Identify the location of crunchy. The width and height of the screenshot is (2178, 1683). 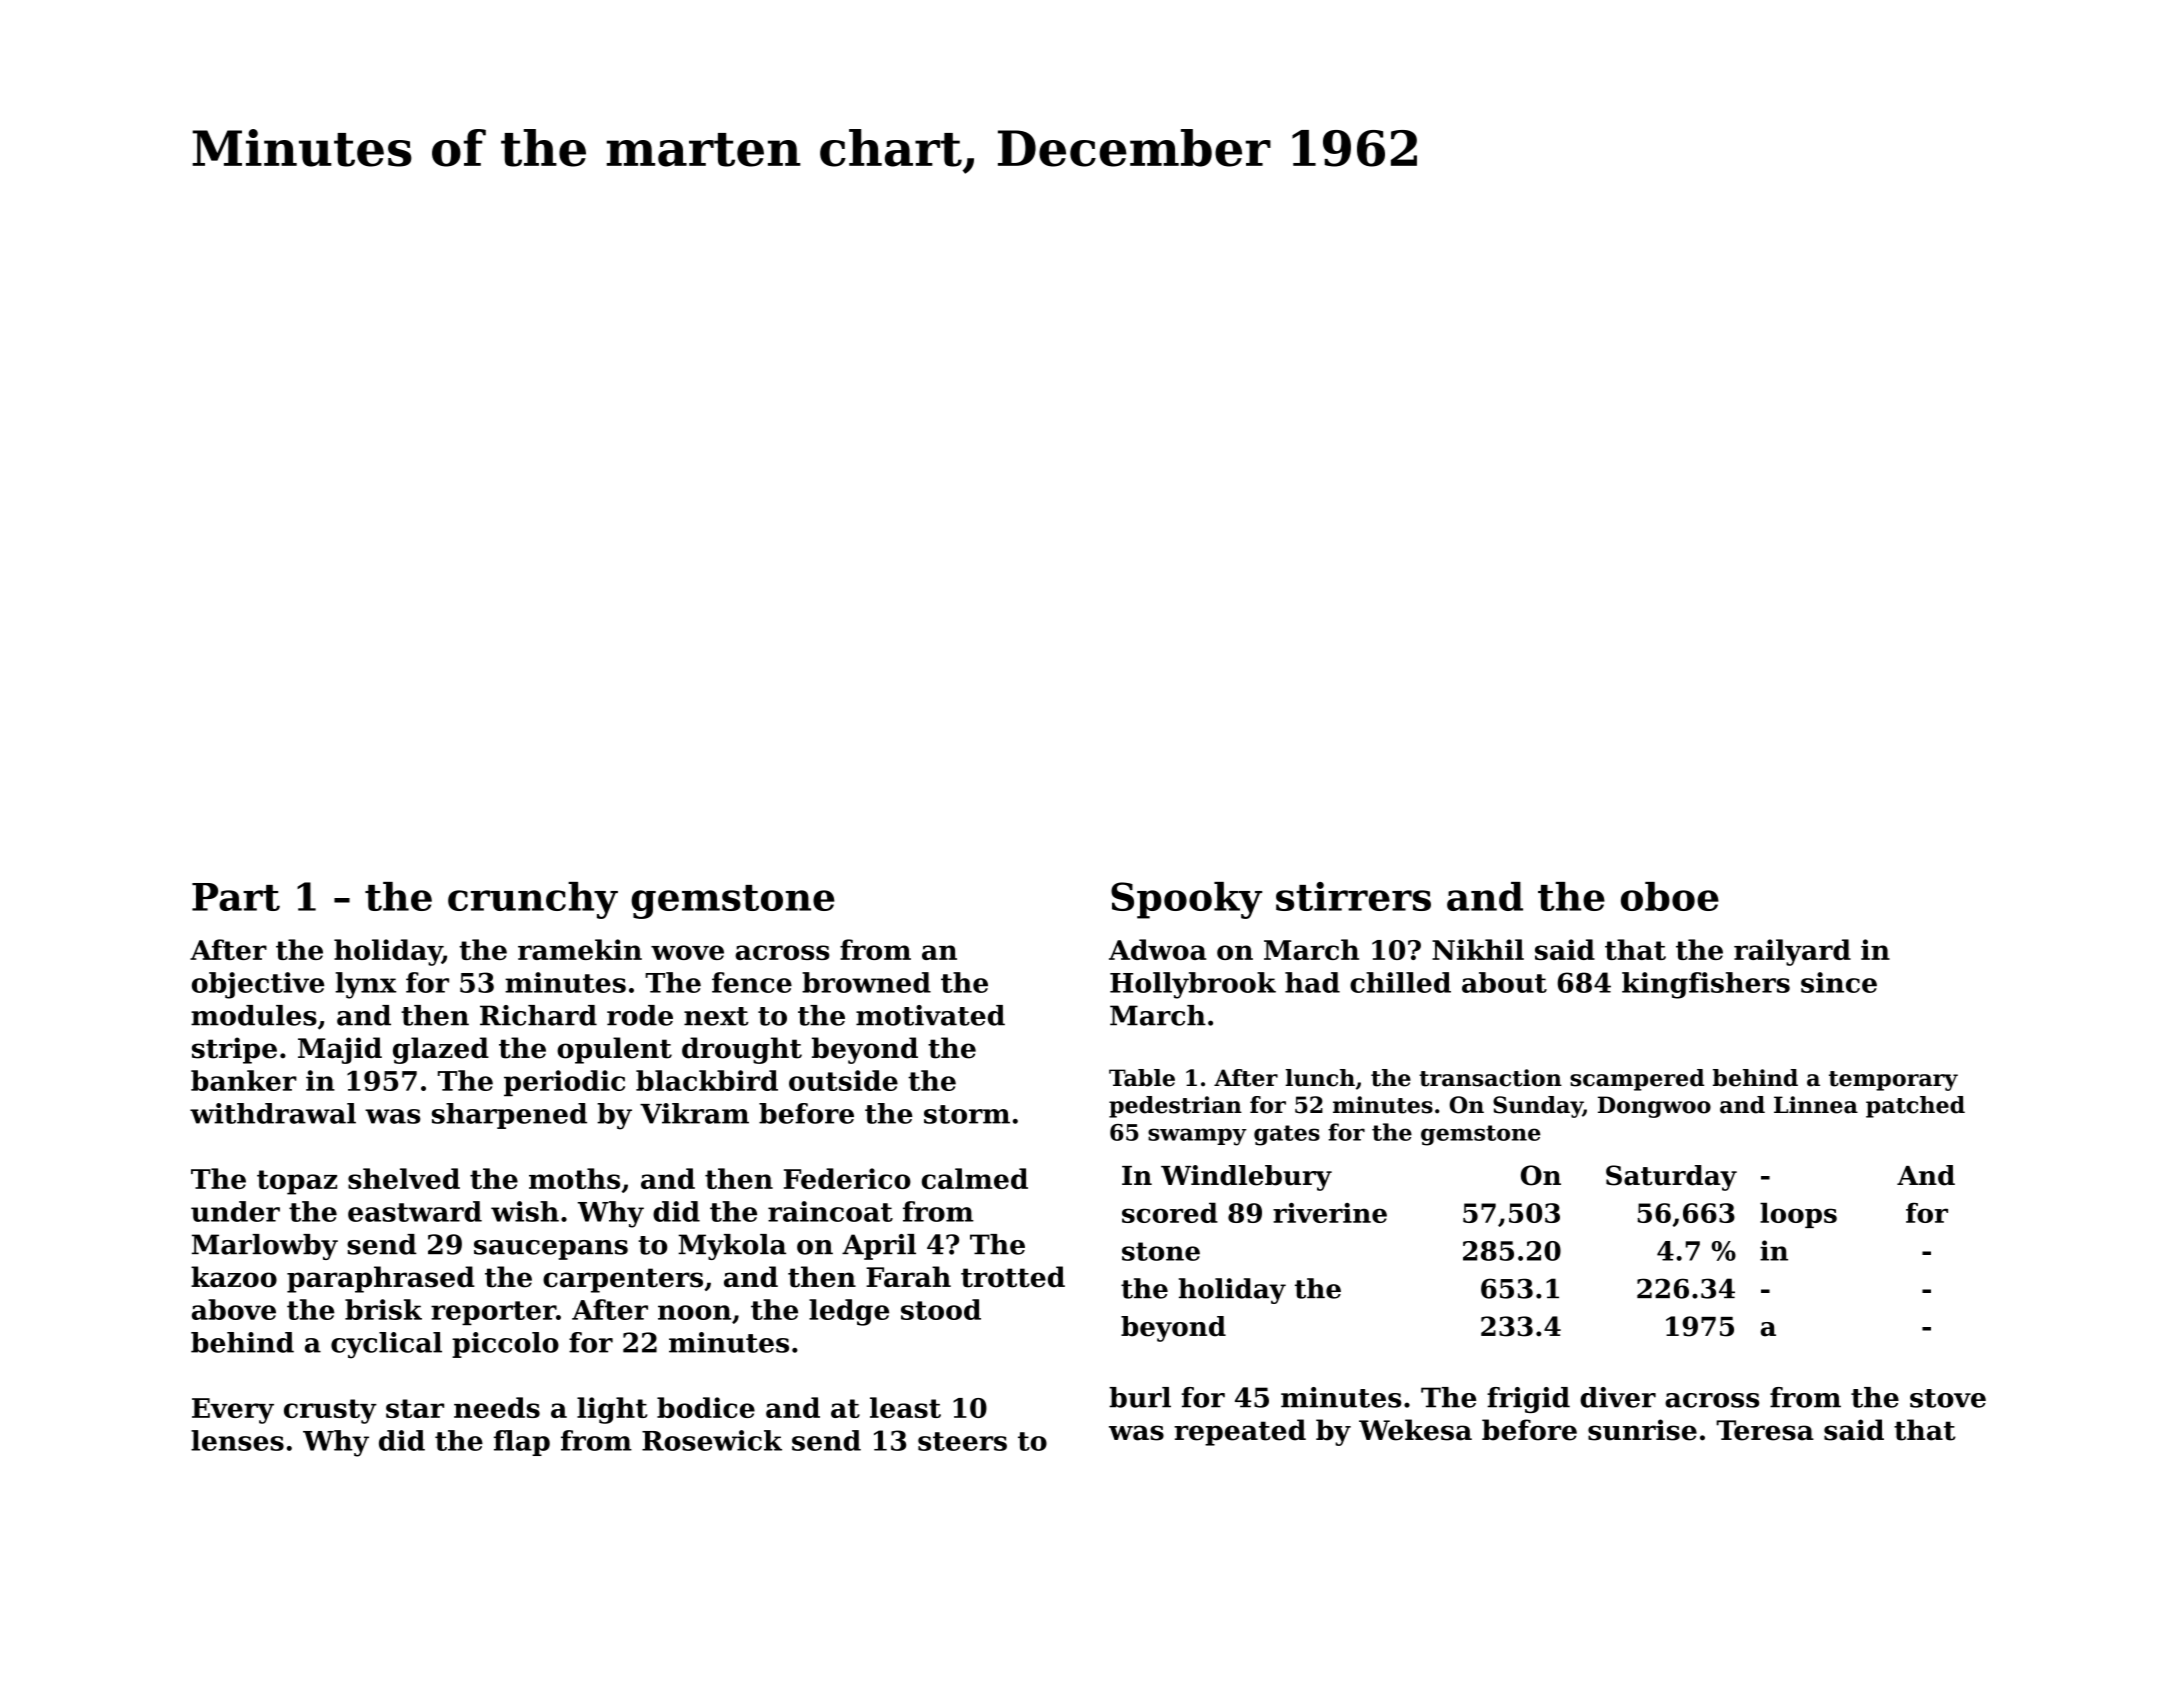
(533, 900).
